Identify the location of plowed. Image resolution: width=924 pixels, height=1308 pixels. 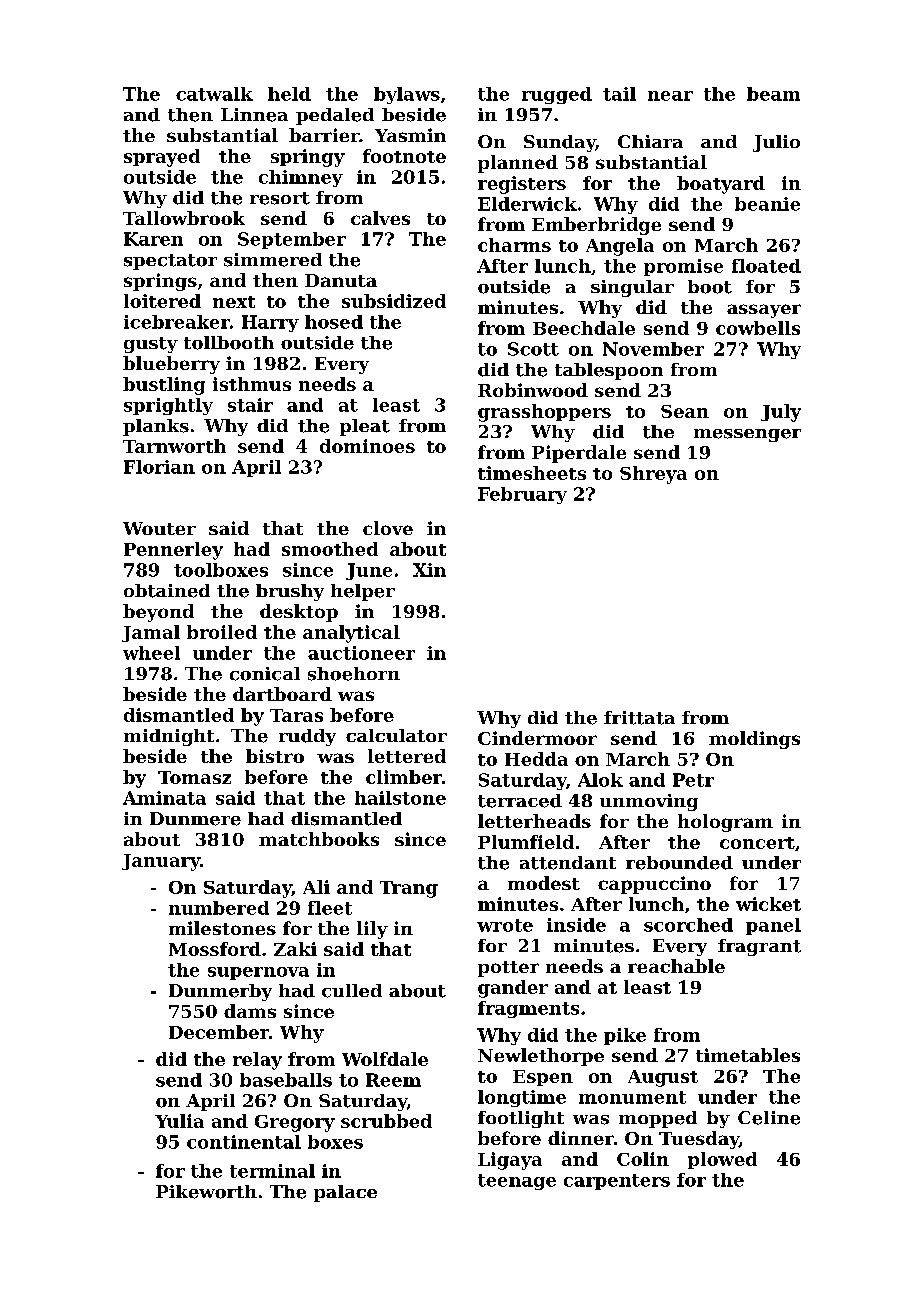
(722, 1160).
